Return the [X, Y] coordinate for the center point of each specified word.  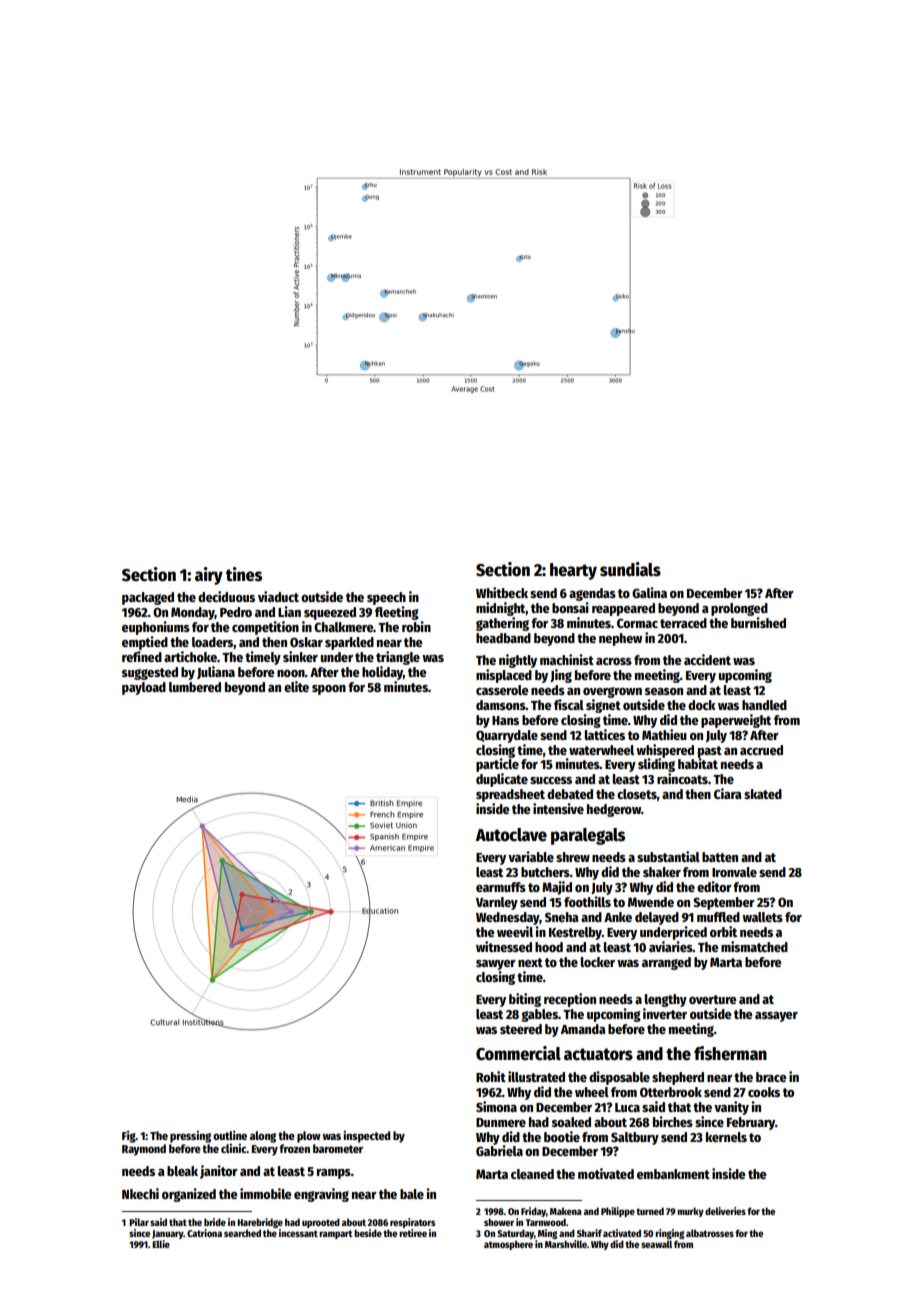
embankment [673, 1174]
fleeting [397, 613]
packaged [148, 598]
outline [230, 1135]
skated [763, 794]
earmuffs [501, 887]
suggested [150, 673]
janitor [219, 1172]
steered [521, 1029]
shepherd [678, 1078]
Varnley [497, 903]
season [664, 691]
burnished [758, 622]
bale [412, 1194]
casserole [502, 690]
